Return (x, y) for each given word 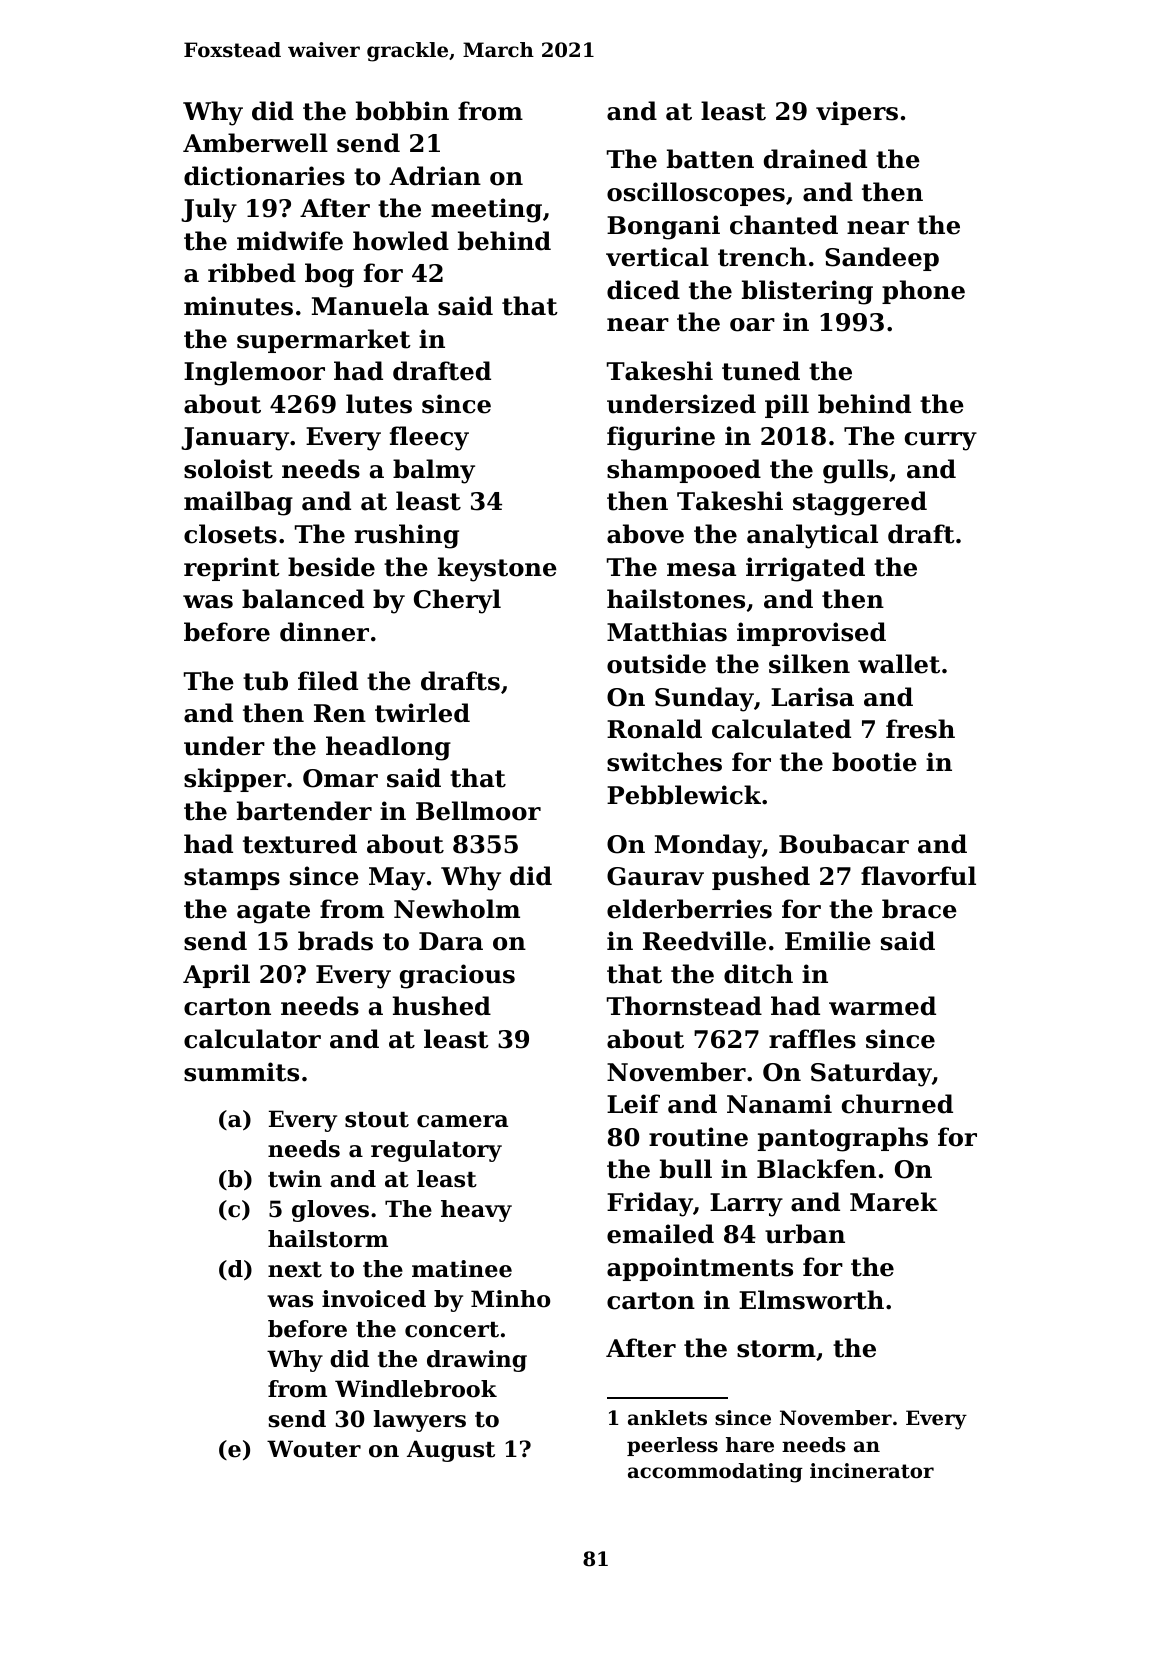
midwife (290, 241)
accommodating (715, 1473)
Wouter (314, 1449)
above (645, 534)
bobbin (402, 111)
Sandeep (882, 259)
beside (331, 567)
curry (941, 441)
